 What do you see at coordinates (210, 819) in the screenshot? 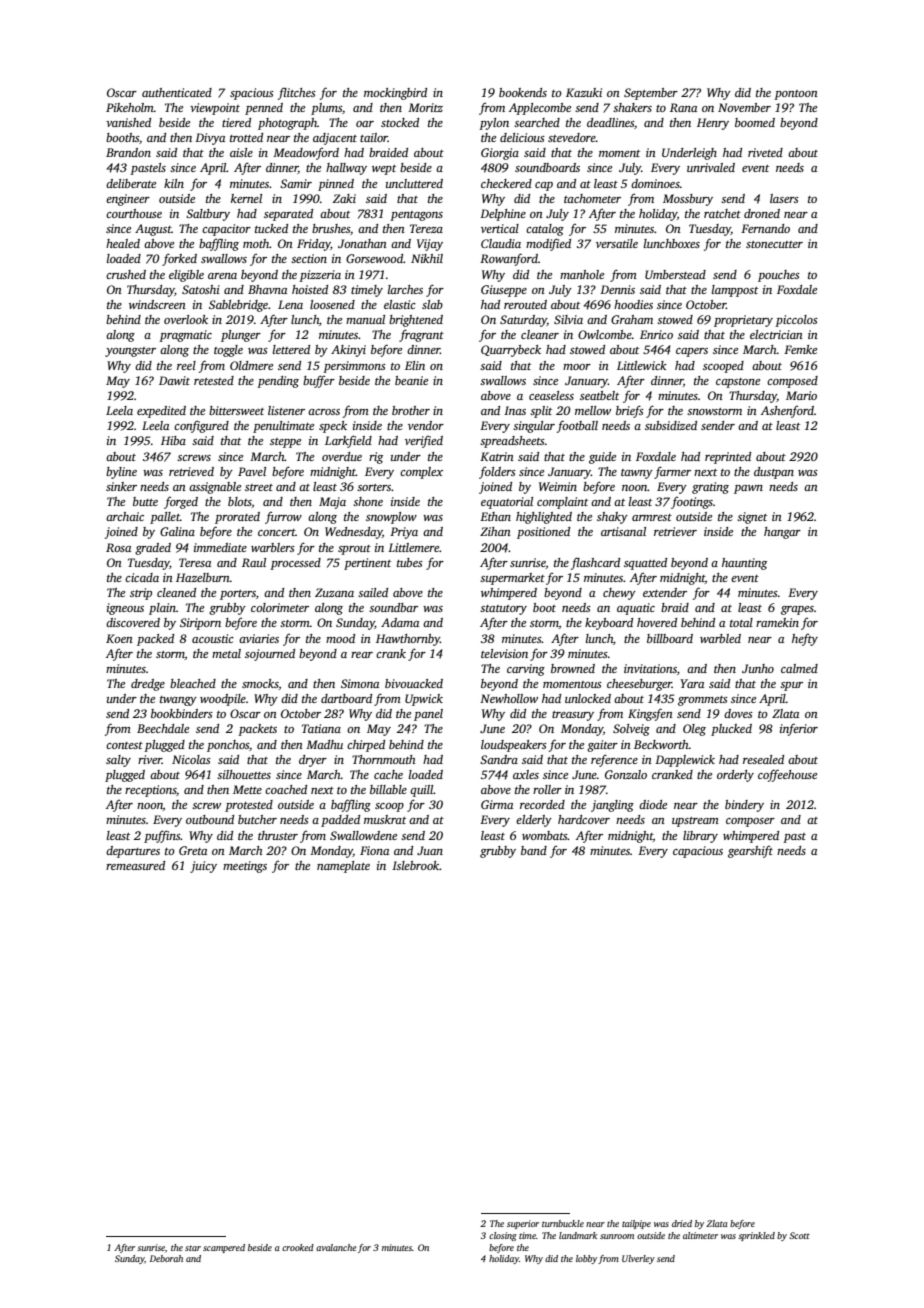
I see `outbound` at bounding box center [210, 819].
